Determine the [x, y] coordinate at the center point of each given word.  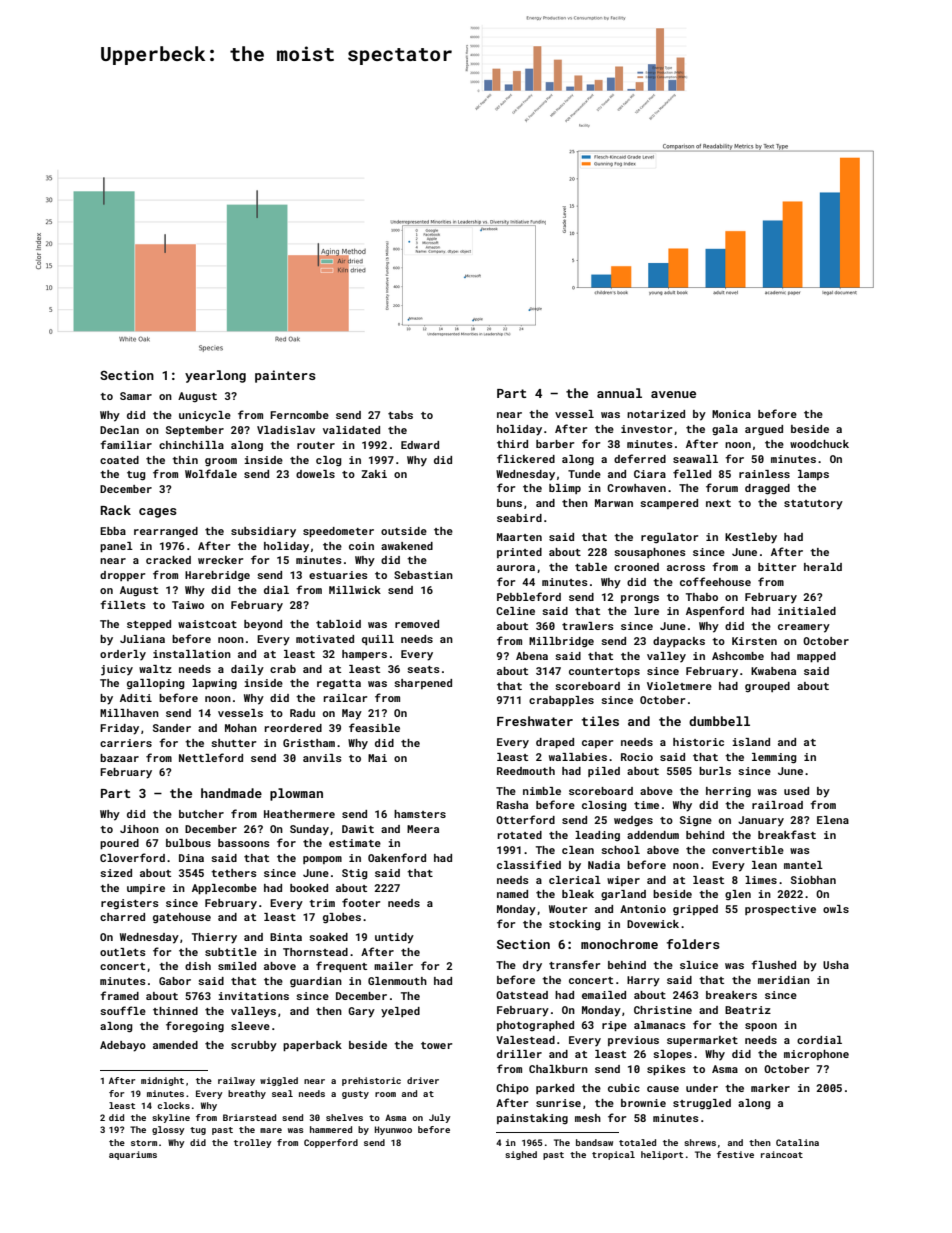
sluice [699, 965]
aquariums [133, 1155]
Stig [355, 874]
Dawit [358, 829]
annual [619, 393]
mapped [816, 657]
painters [285, 376]
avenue [673, 394]
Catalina [797, 1142]
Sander [172, 728]
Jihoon [139, 829]
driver [423, 1080]
